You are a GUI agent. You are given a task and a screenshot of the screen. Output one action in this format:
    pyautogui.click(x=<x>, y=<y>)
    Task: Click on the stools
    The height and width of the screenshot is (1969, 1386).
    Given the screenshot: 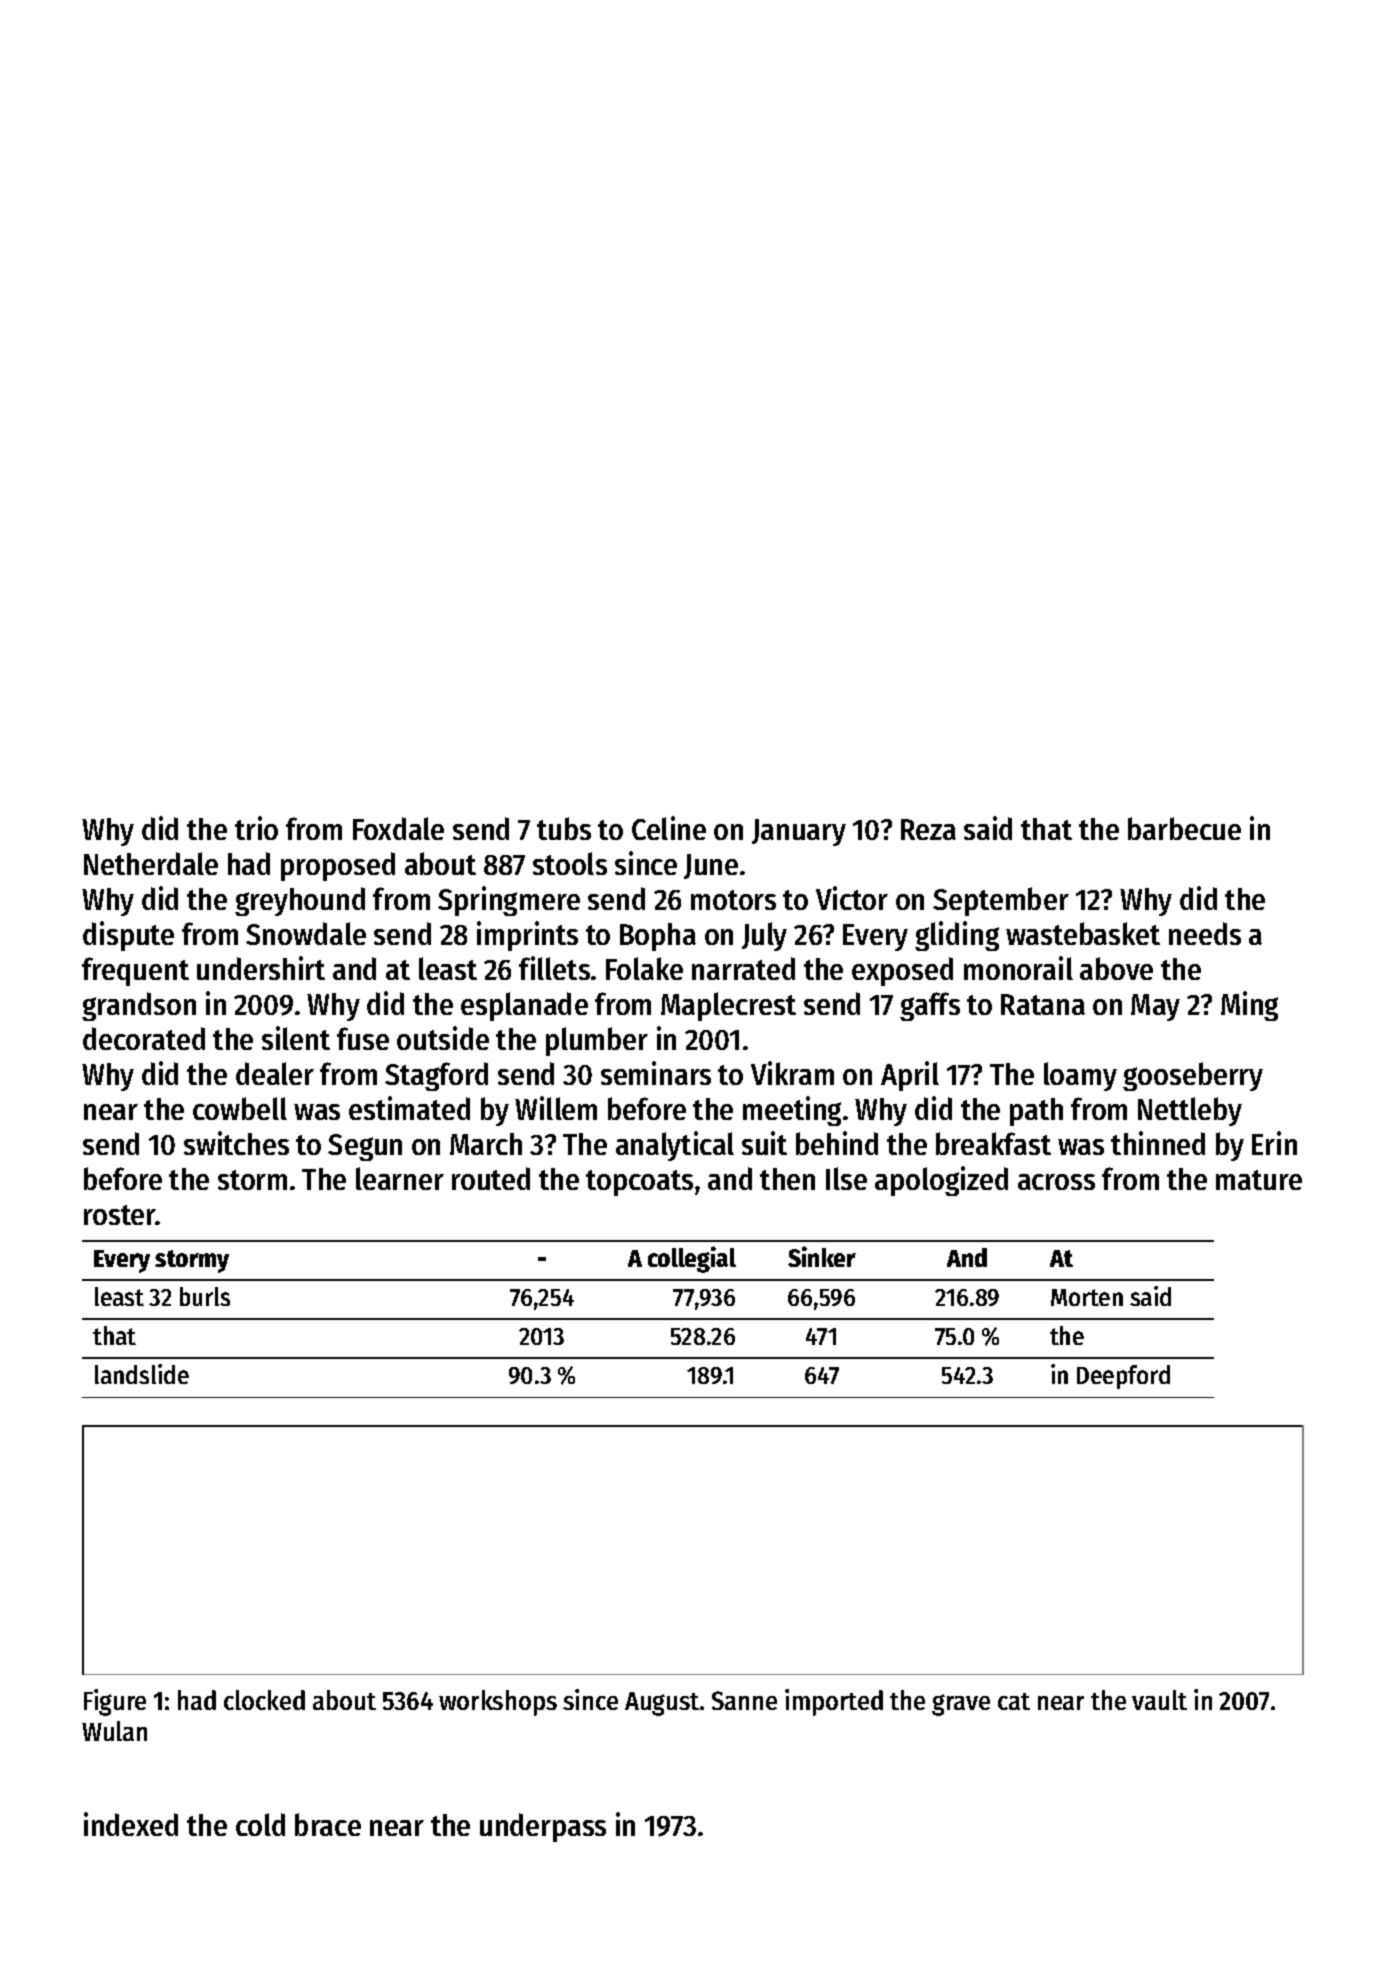 What is the action you would take?
    pyautogui.click(x=570, y=863)
